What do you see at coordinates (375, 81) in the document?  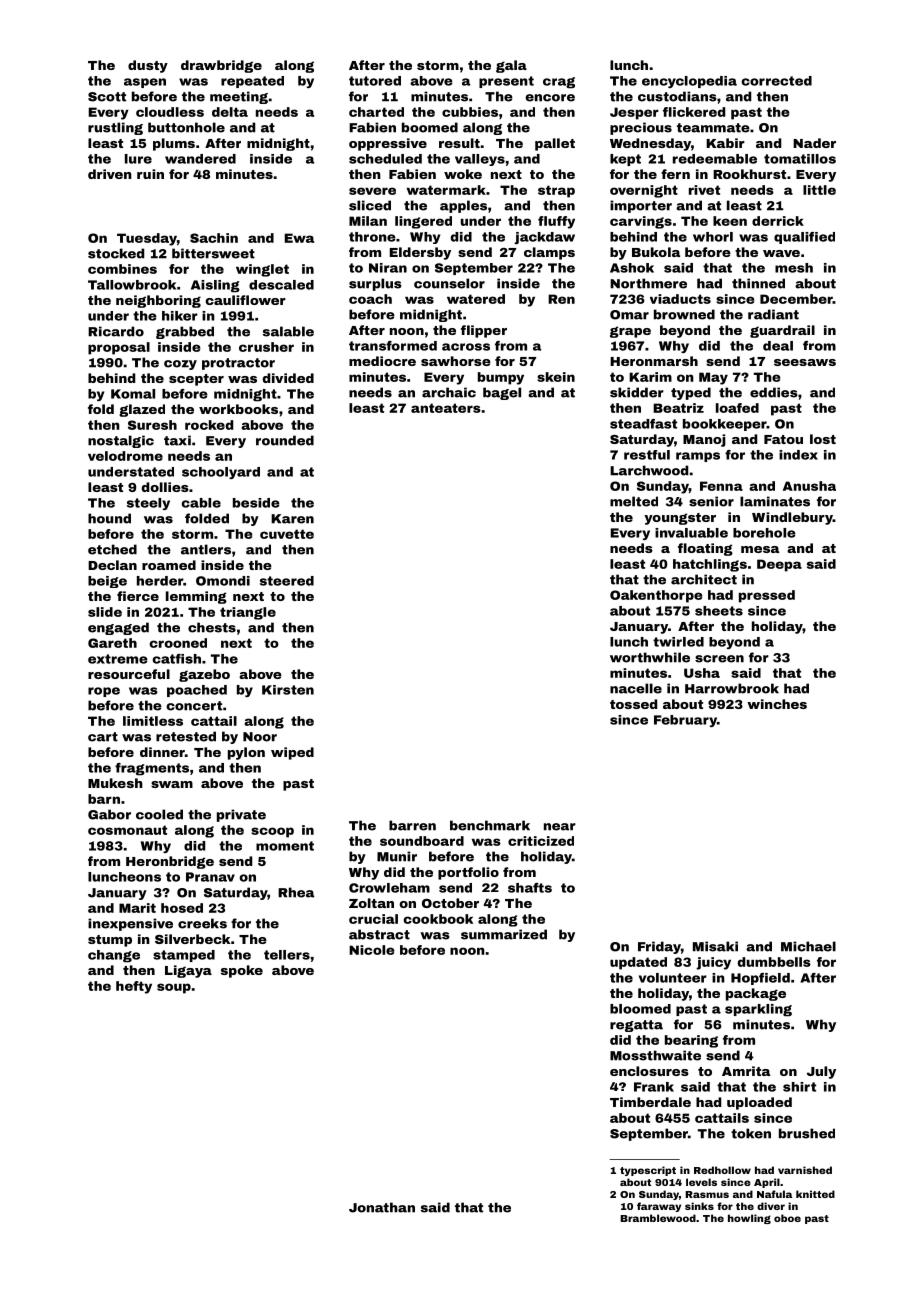 I see `tutored` at bounding box center [375, 81].
